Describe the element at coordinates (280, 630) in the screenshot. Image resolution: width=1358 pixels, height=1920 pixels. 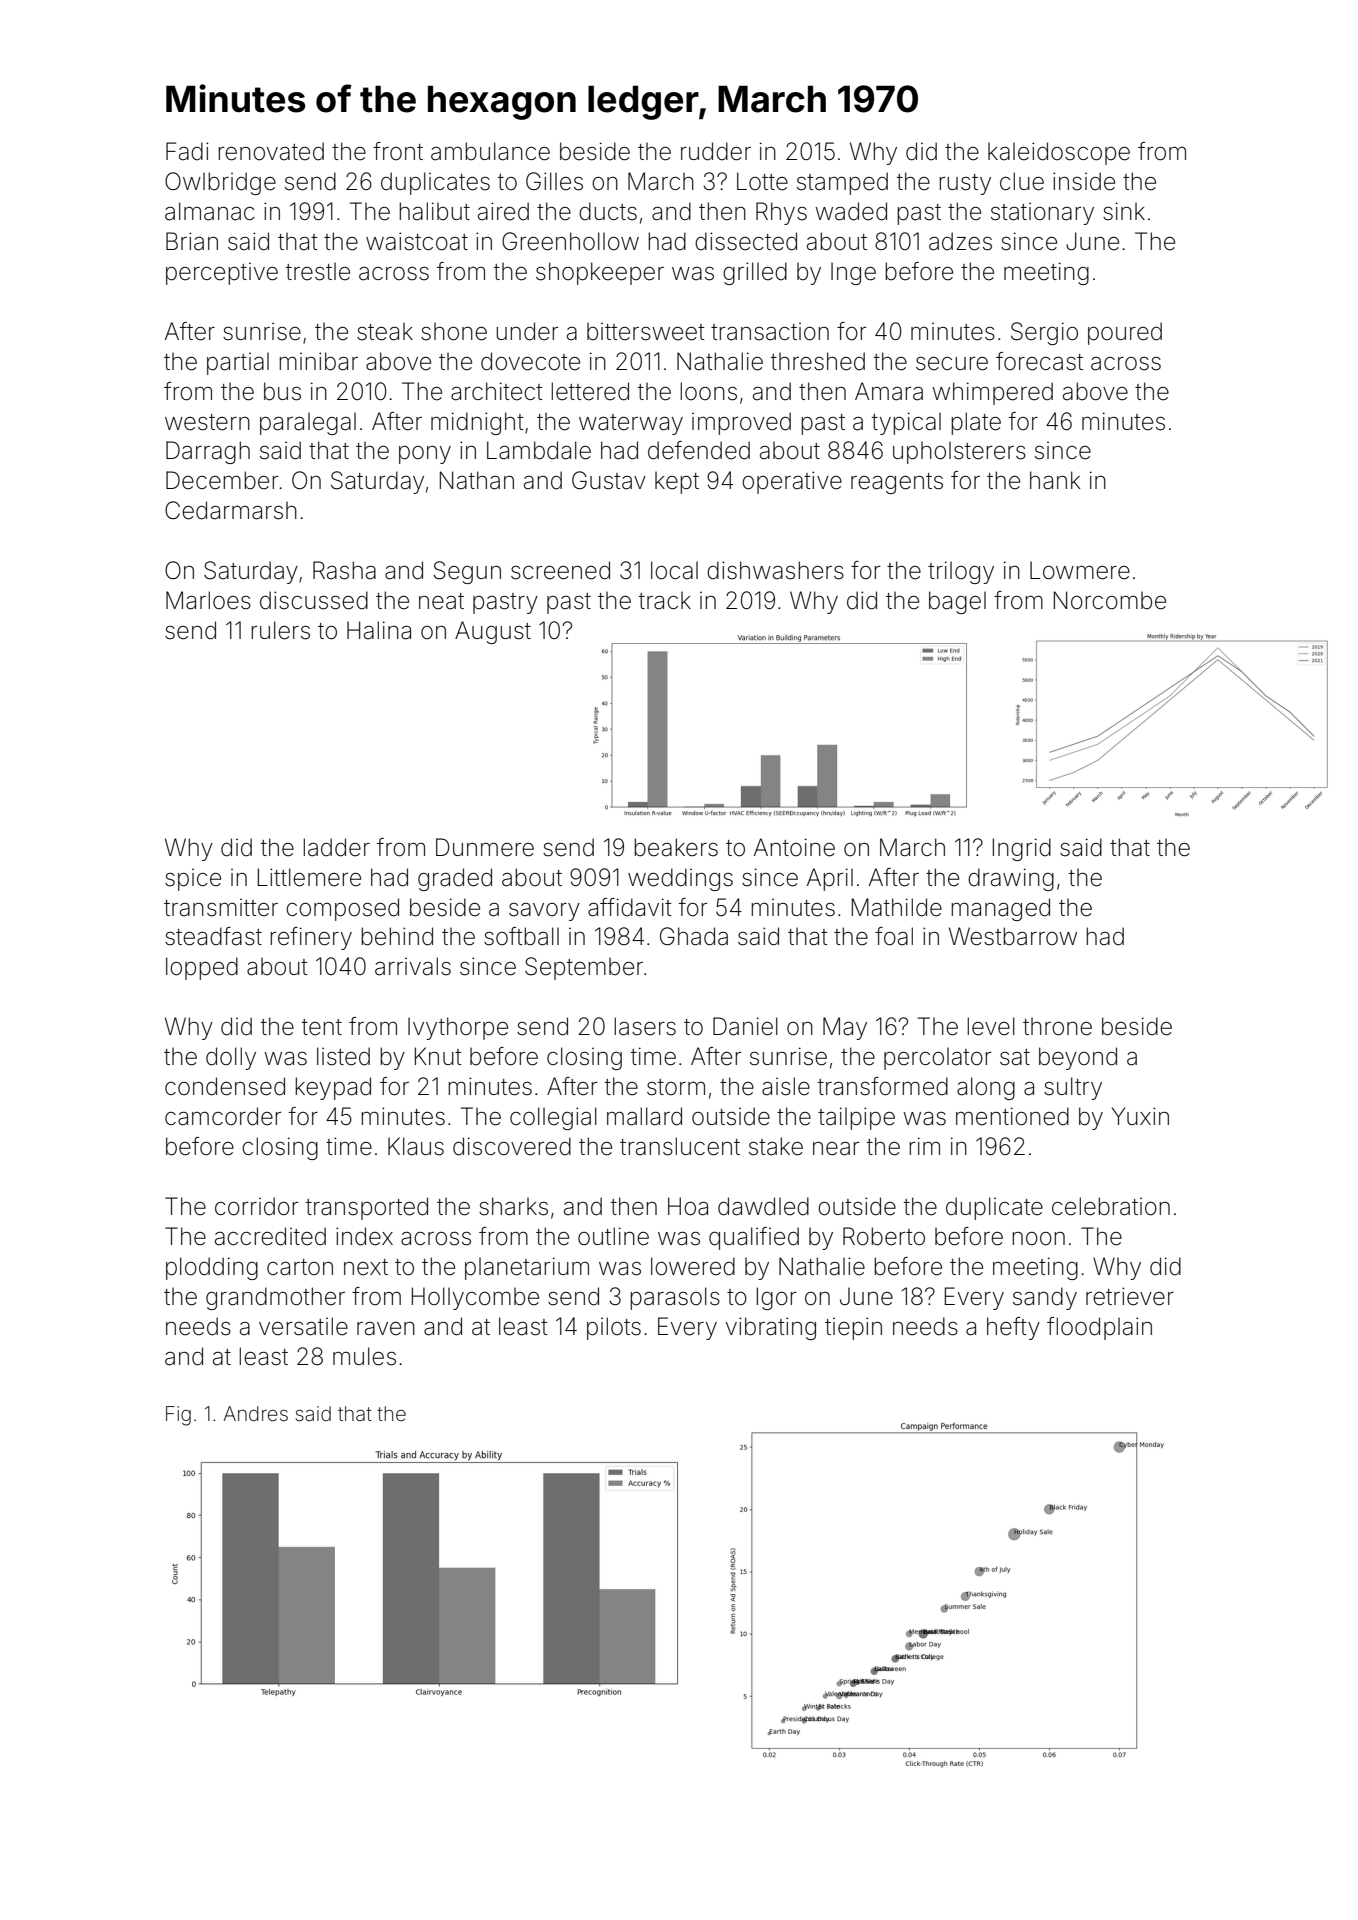
I see `rulers` at that location.
